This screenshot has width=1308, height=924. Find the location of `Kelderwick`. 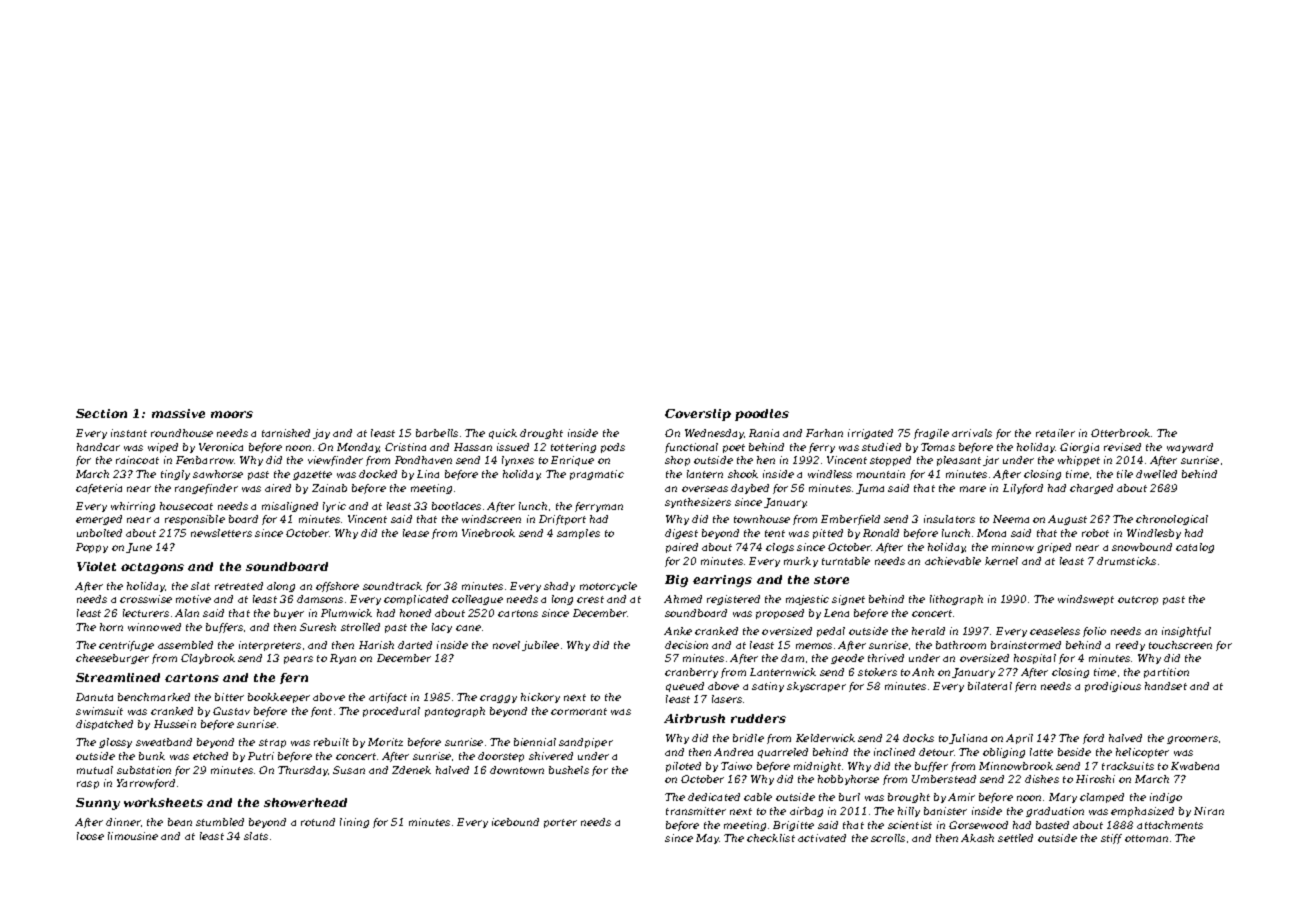

Kelderwick is located at coordinates (825, 738).
